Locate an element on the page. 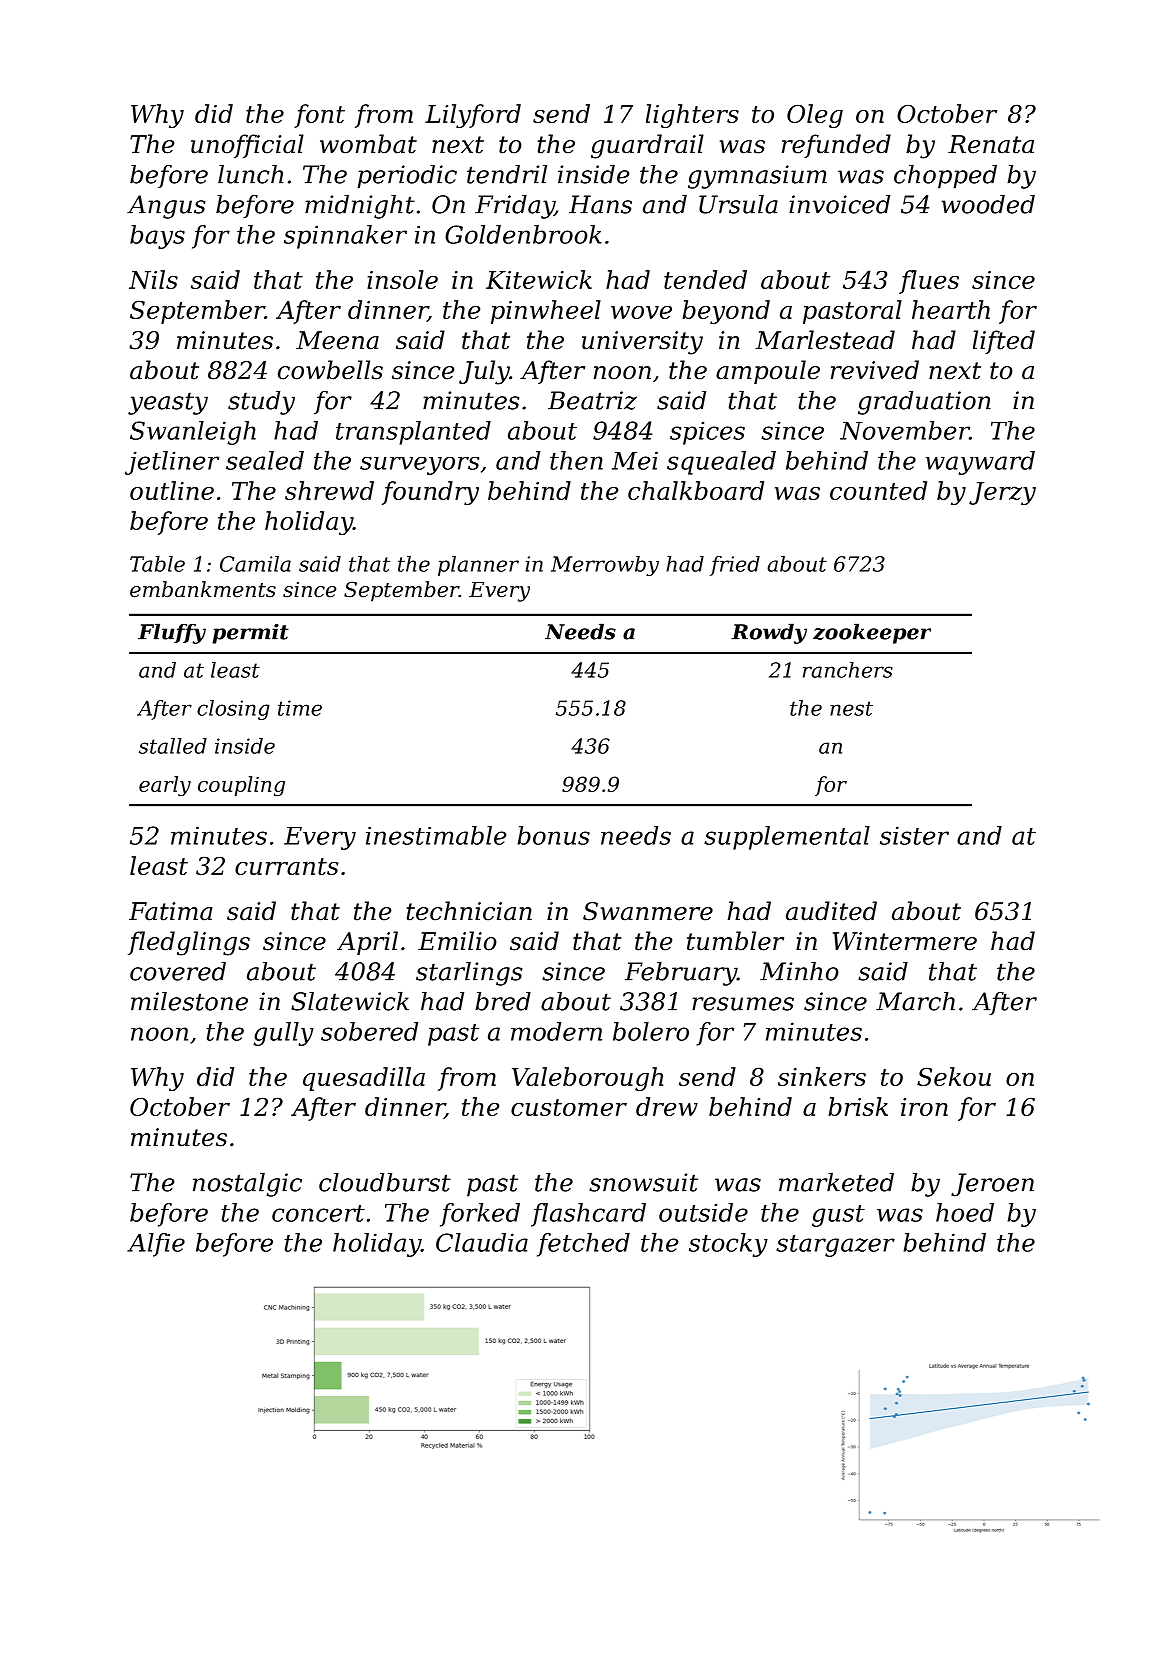 This page has height=1654, width=1165. Fluffy is located at coordinates (172, 633).
